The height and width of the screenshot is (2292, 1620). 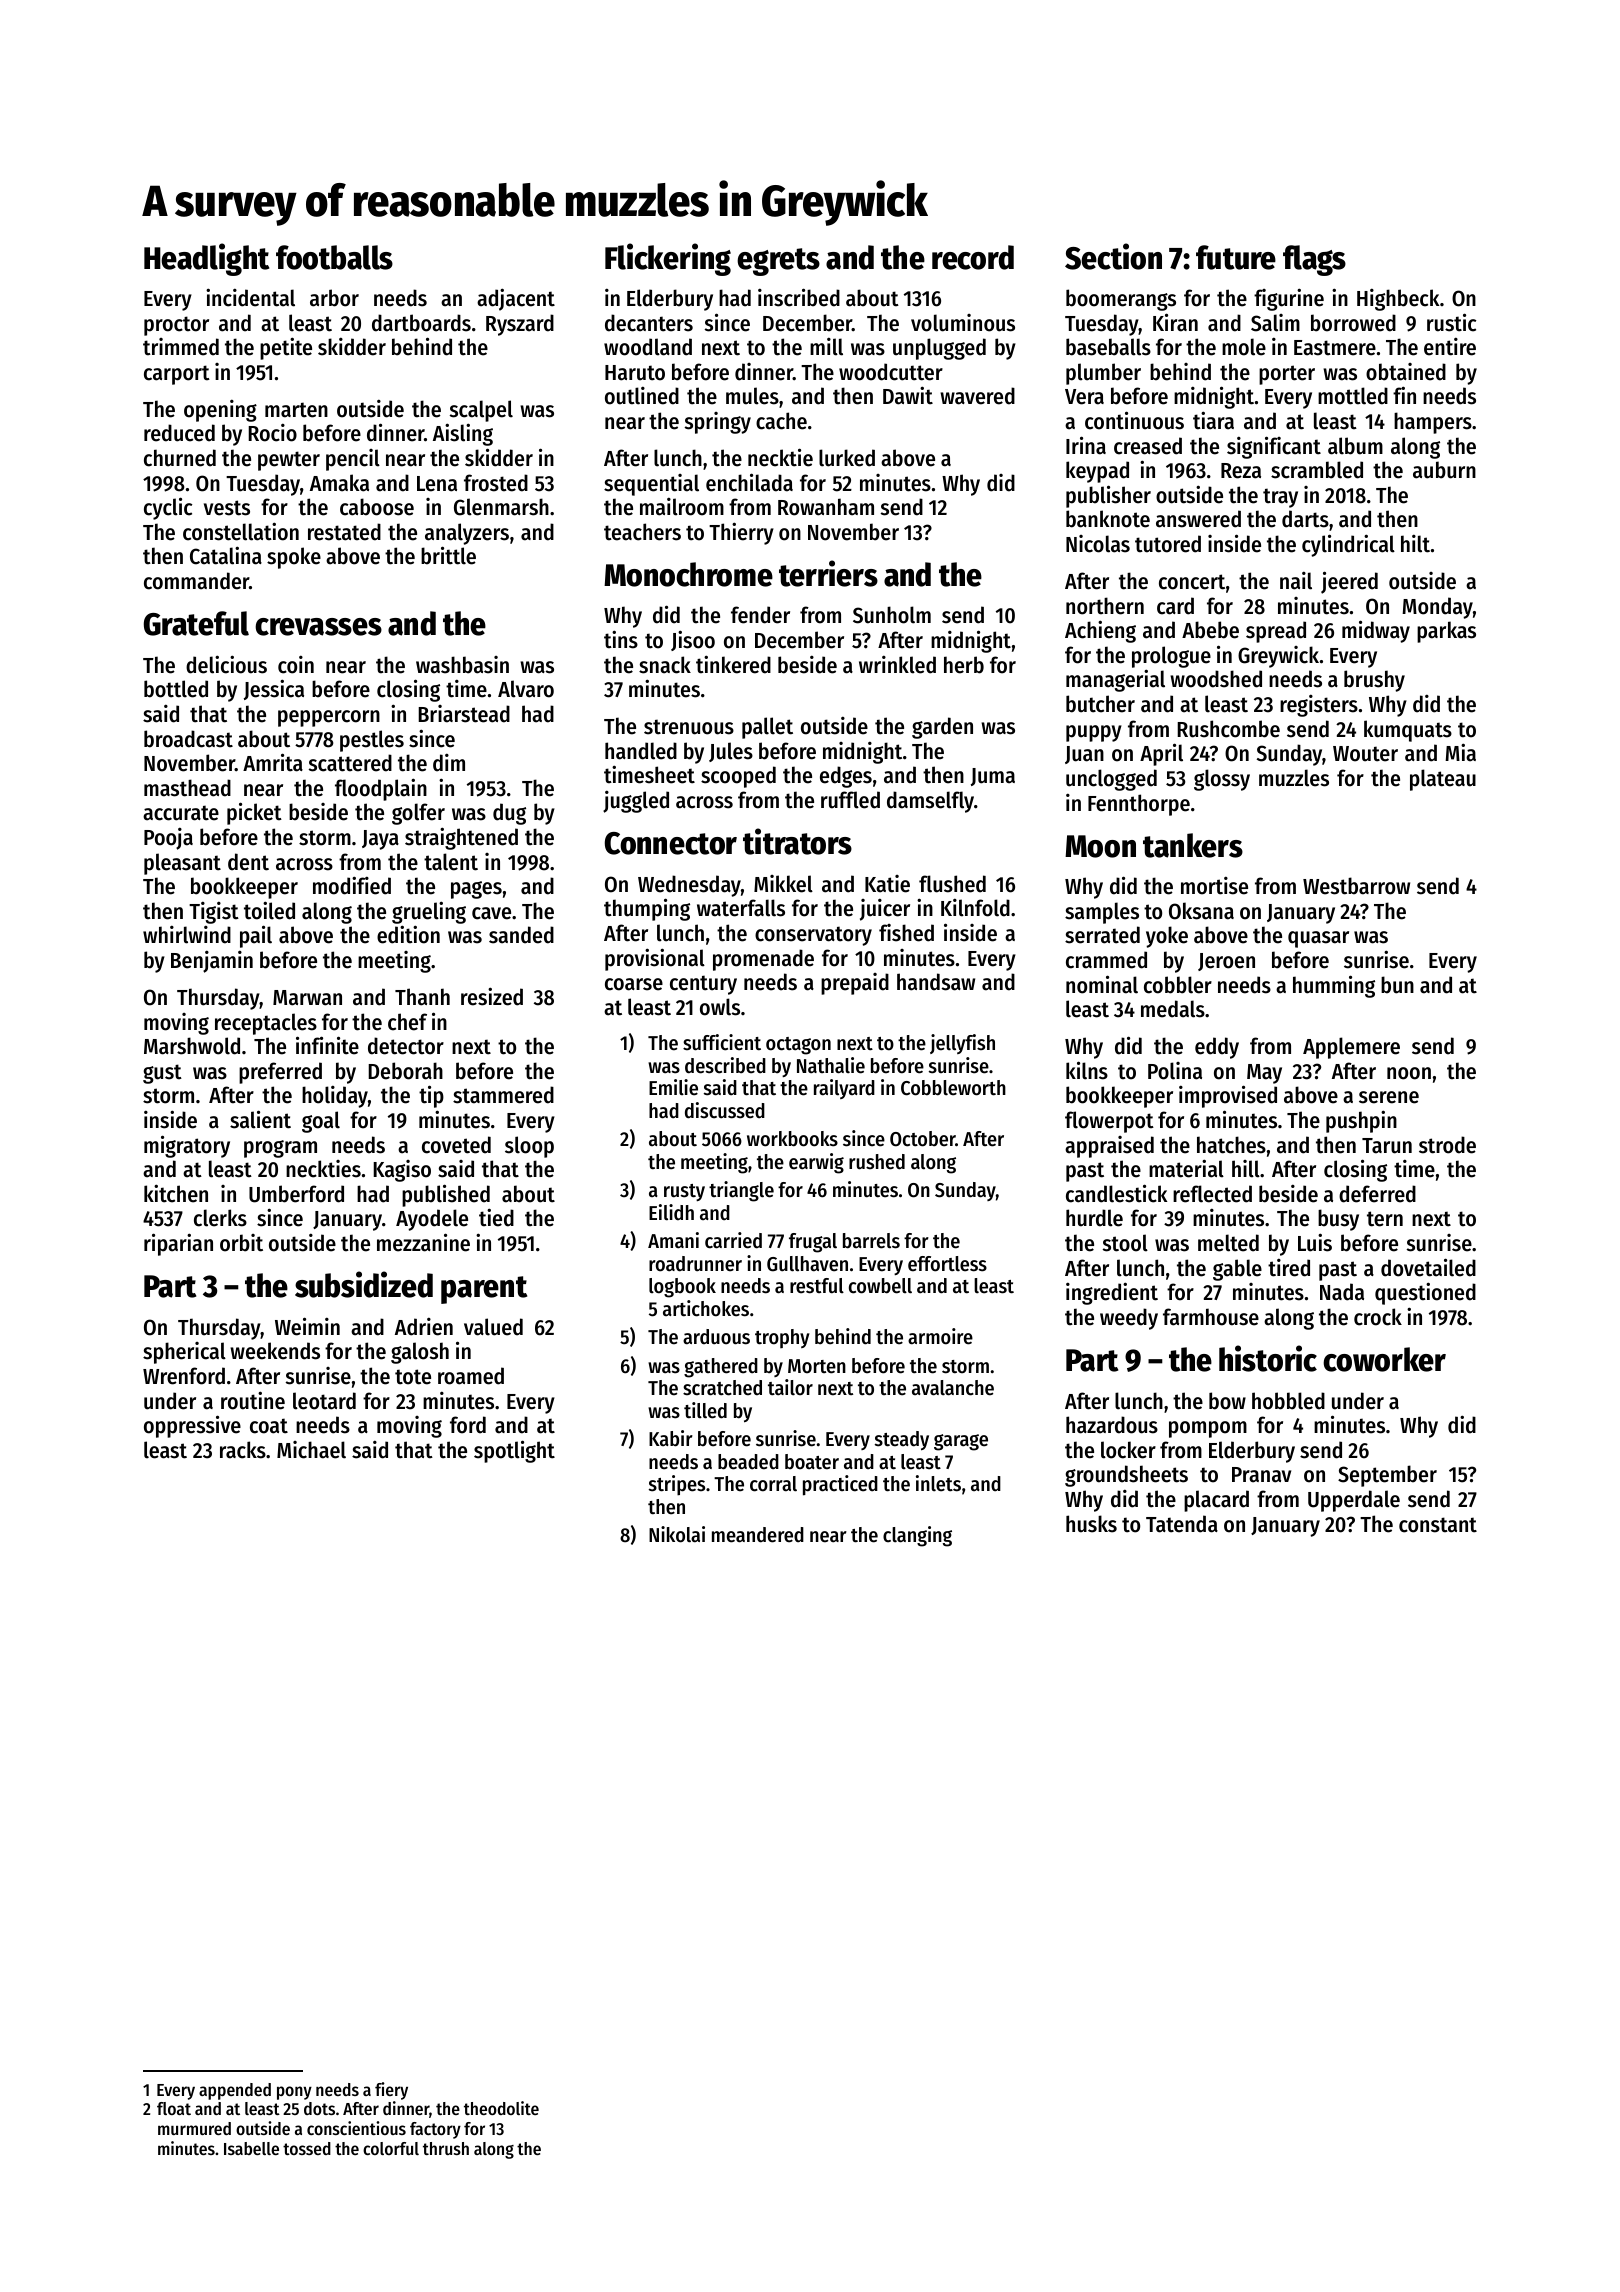 What do you see at coordinates (418, 814) in the screenshot?
I see `golfer` at bounding box center [418, 814].
